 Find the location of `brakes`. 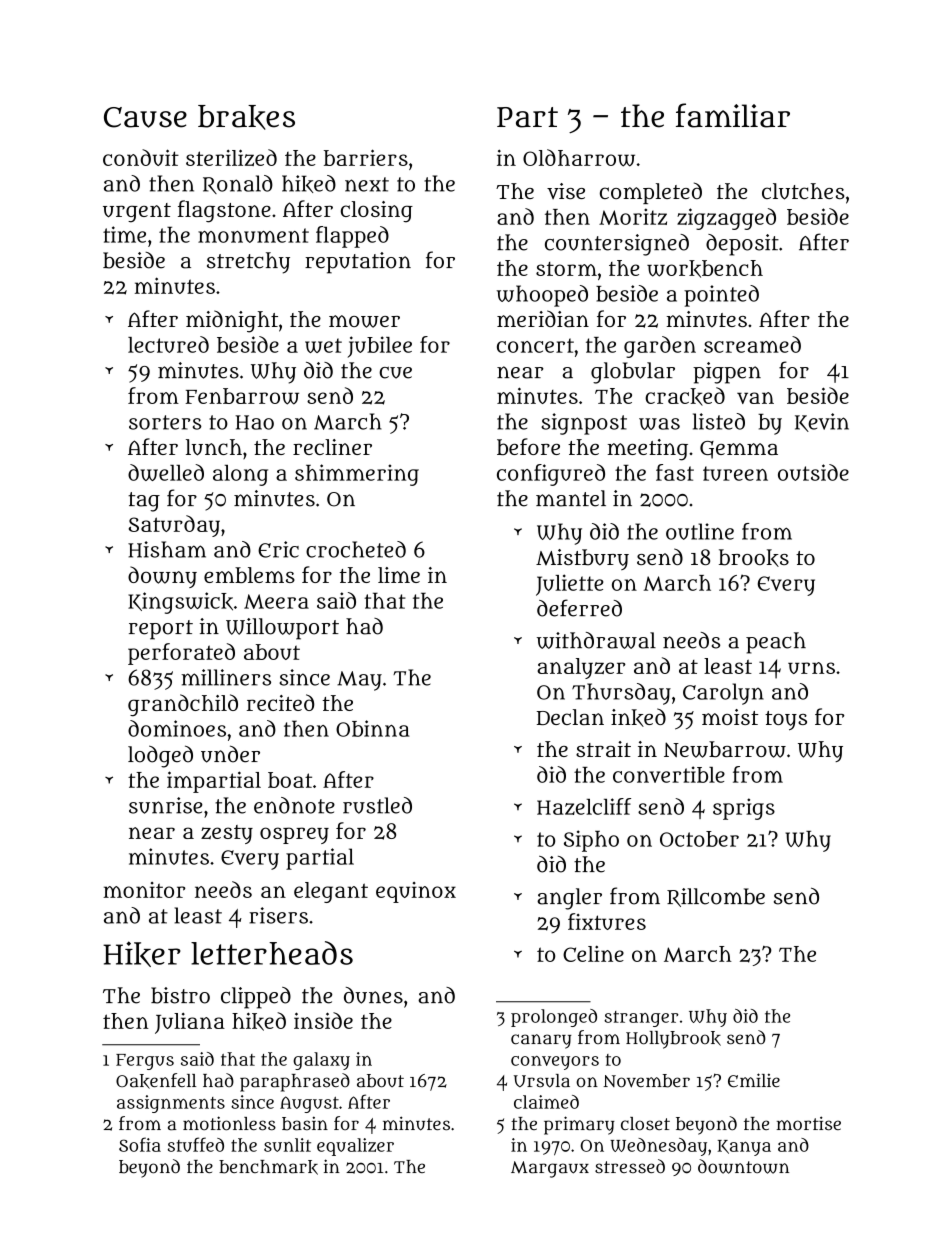

brakes is located at coordinates (246, 117).
